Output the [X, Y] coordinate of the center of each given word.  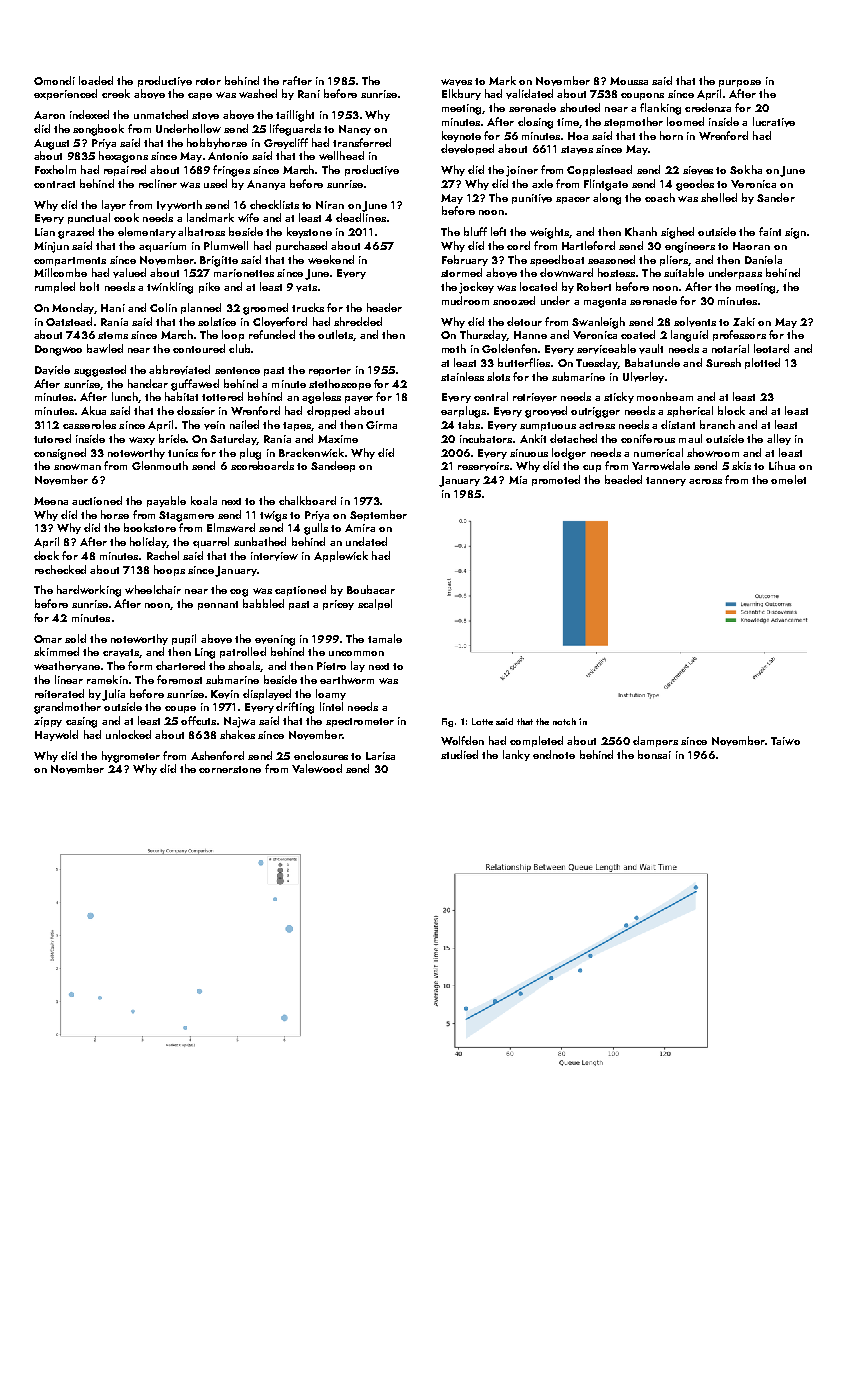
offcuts [198, 720]
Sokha [746, 169]
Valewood [317, 768]
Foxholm [55, 169]
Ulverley [643, 377]
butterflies [524, 362]
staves [577, 150]
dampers [655, 741]
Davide [52, 370]
